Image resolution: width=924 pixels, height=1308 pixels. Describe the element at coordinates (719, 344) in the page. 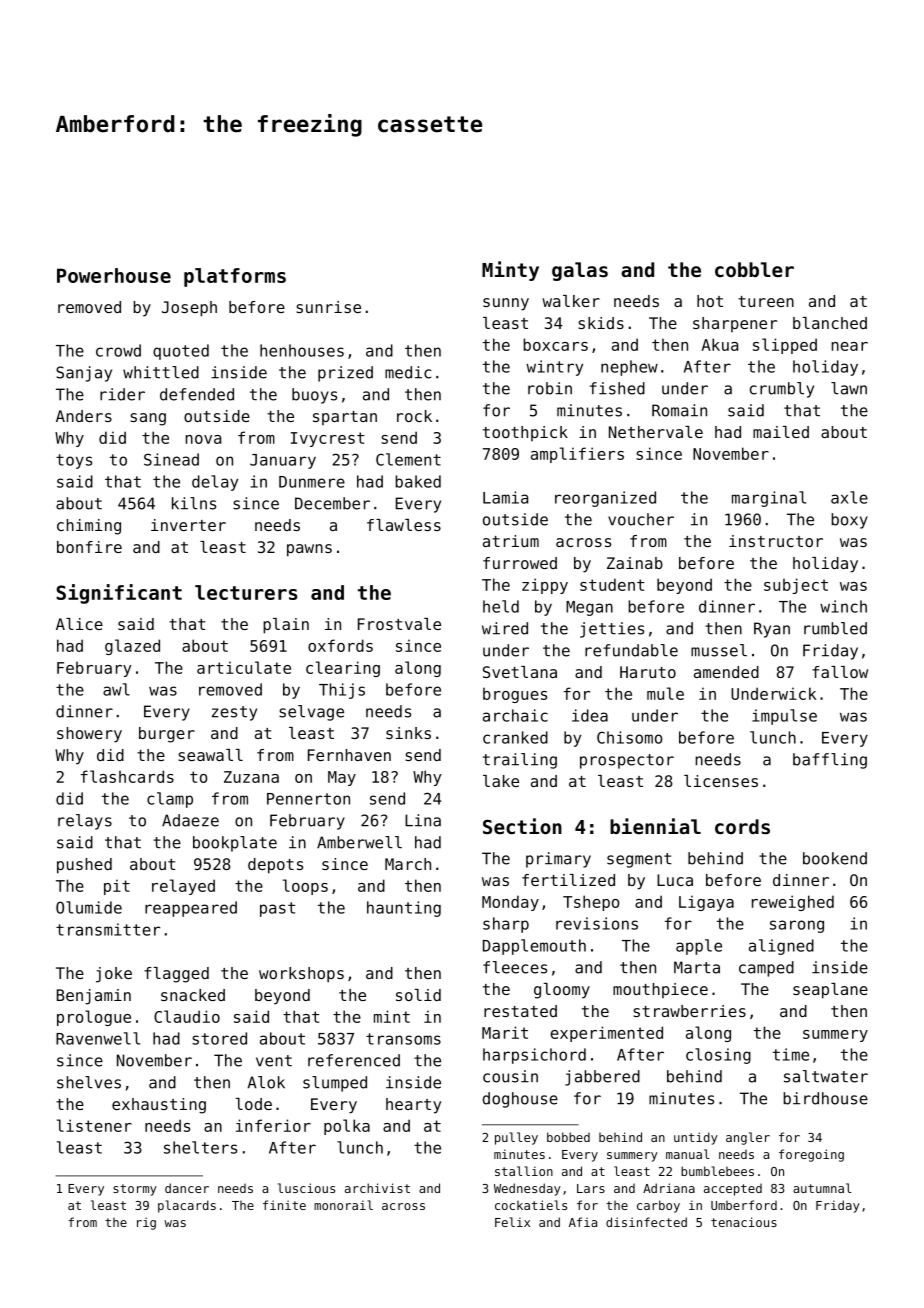

I see `Akua` at that location.
